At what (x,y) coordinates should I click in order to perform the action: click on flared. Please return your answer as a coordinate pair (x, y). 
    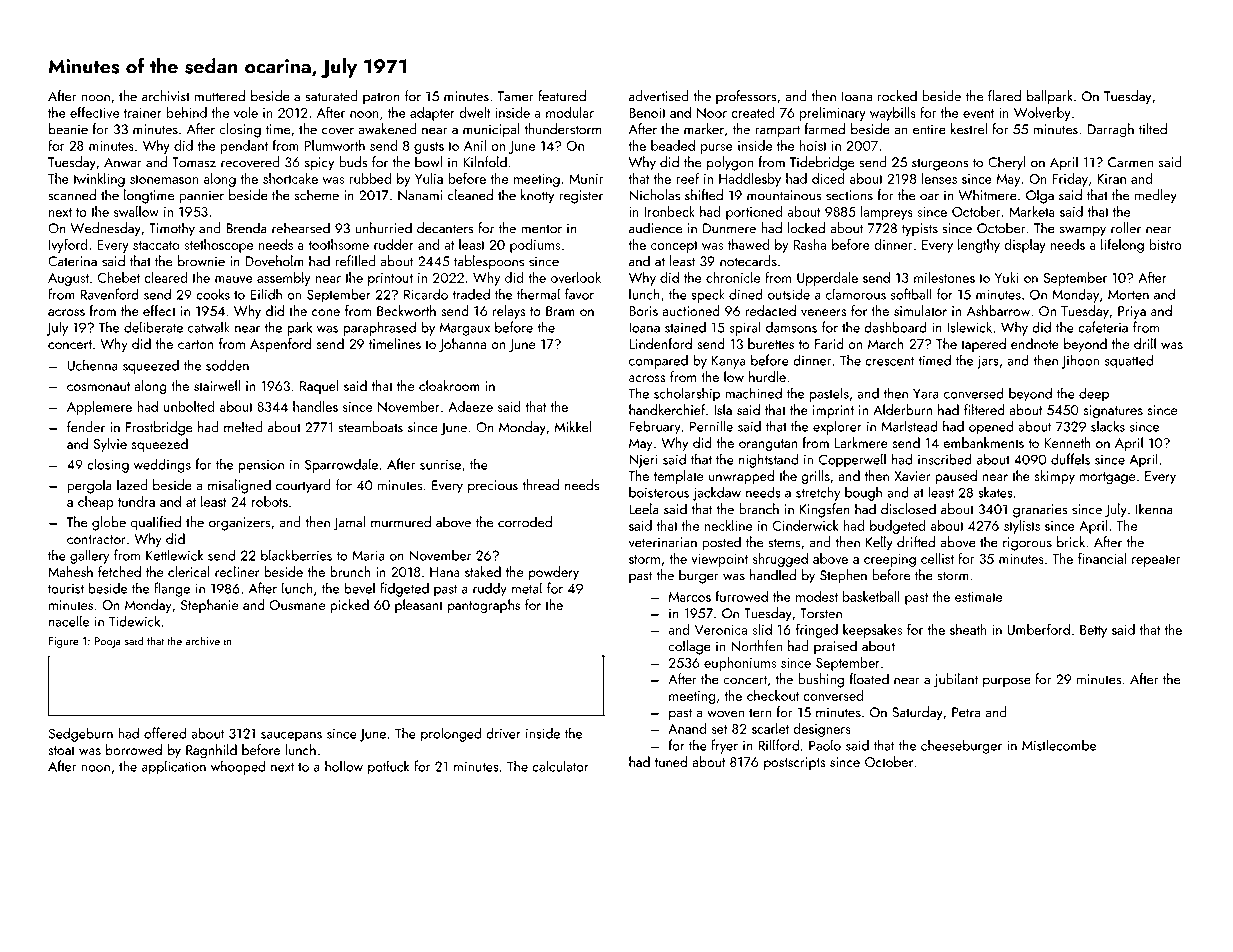
    Looking at the image, I should click on (1004, 96).
